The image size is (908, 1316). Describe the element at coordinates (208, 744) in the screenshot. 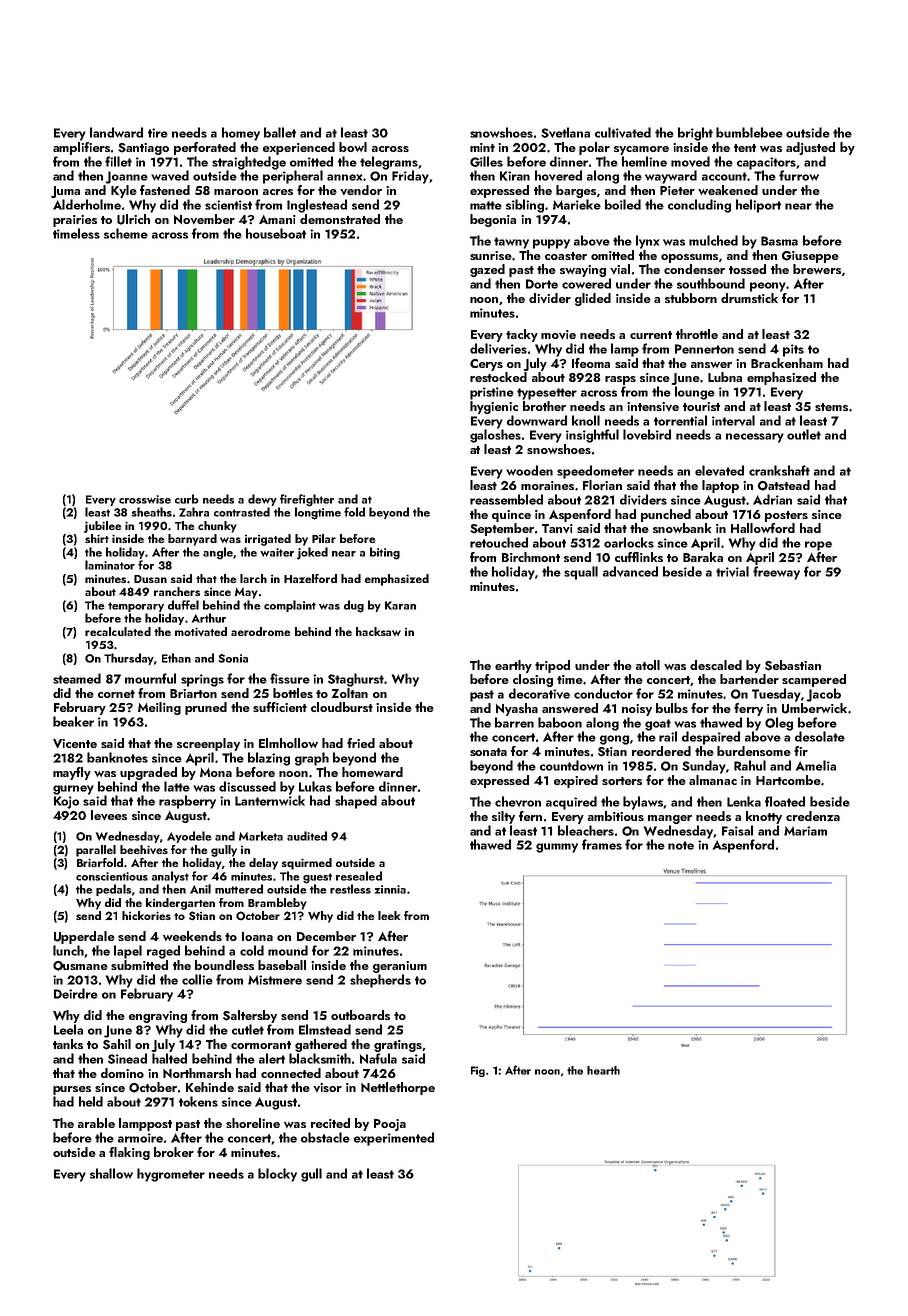

I see `screenplay` at that location.
